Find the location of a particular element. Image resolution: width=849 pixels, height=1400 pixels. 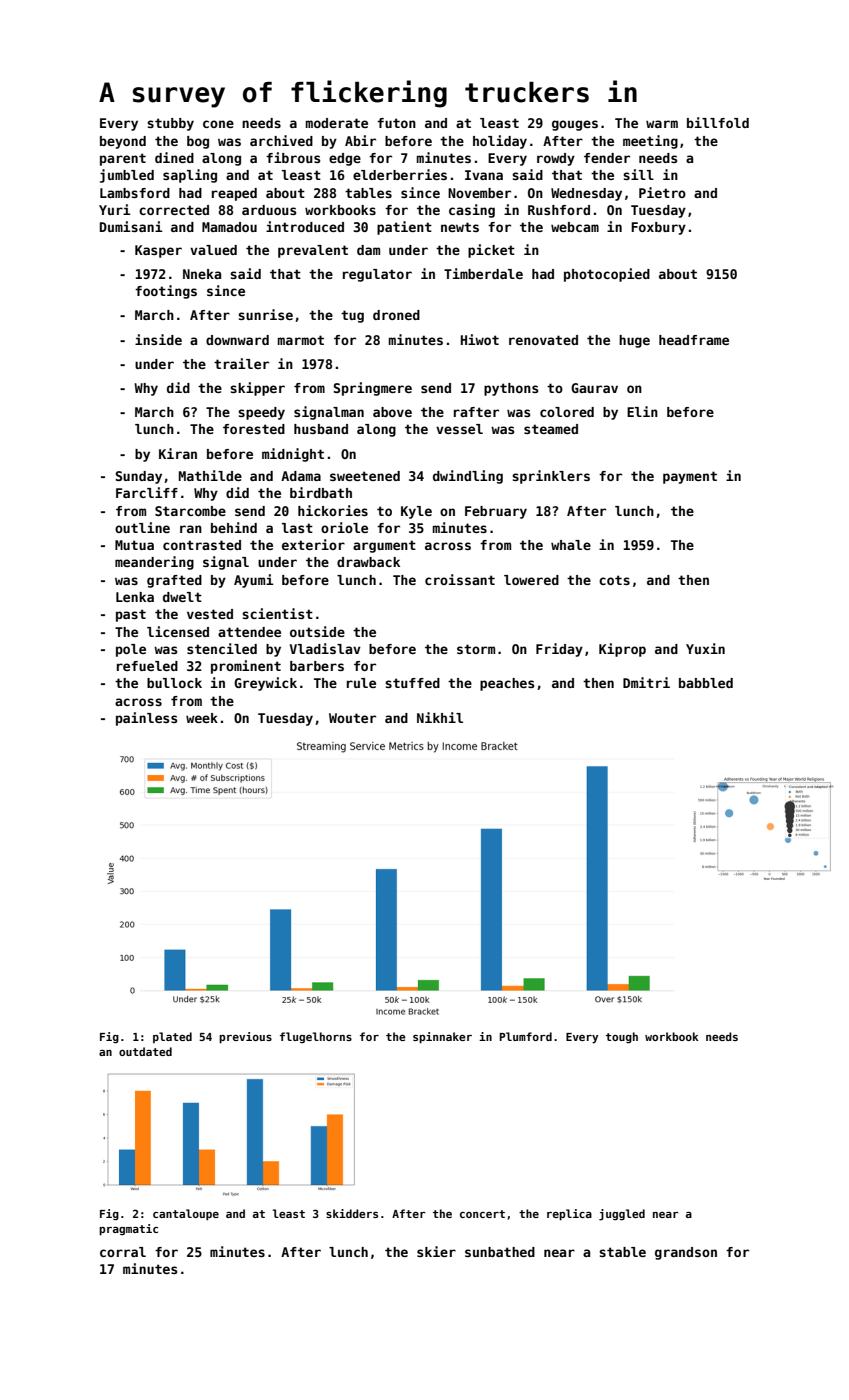

photocopied is located at coordinates (607, 275).
